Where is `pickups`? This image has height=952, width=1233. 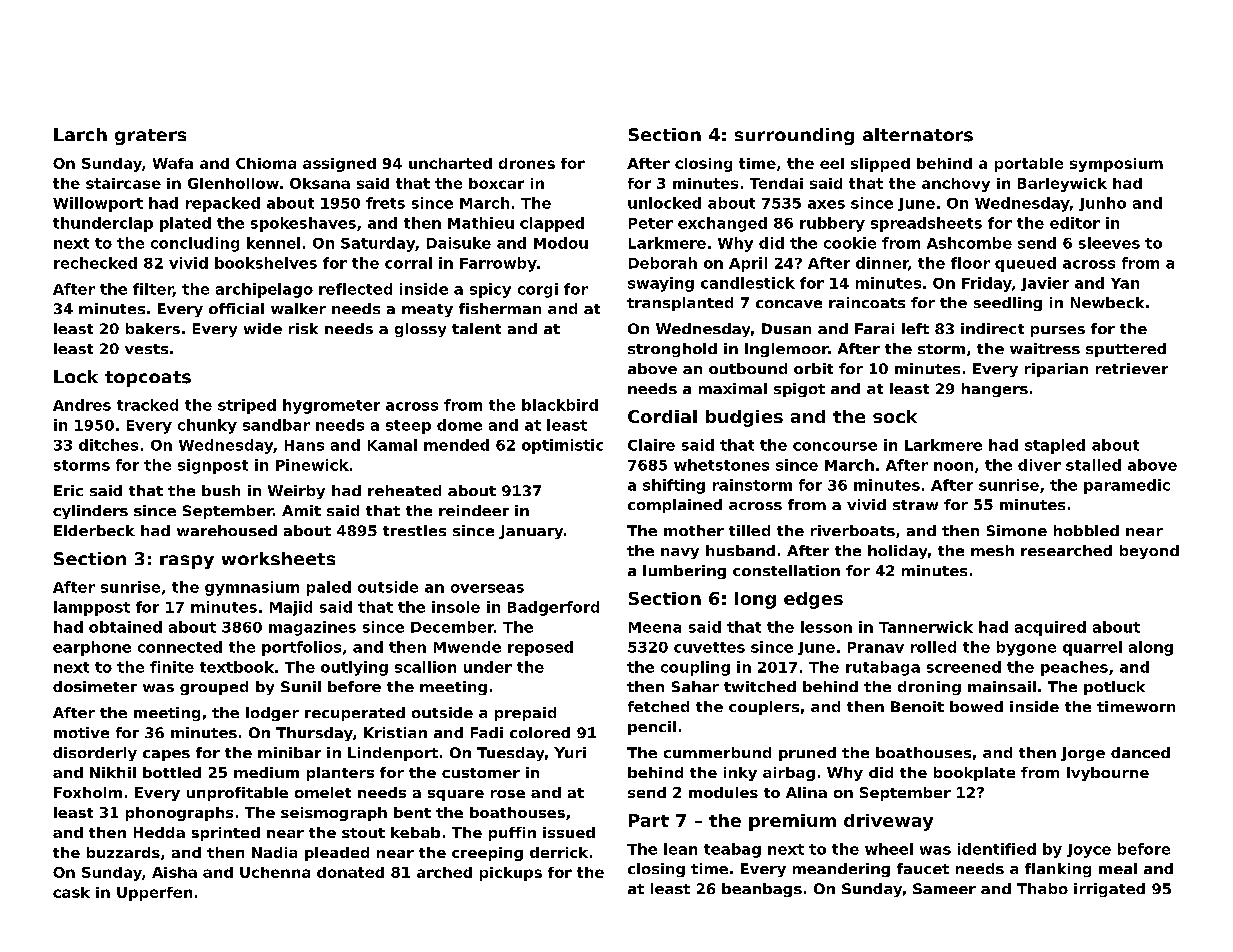
pickups is located at coordinates (511, 874).
